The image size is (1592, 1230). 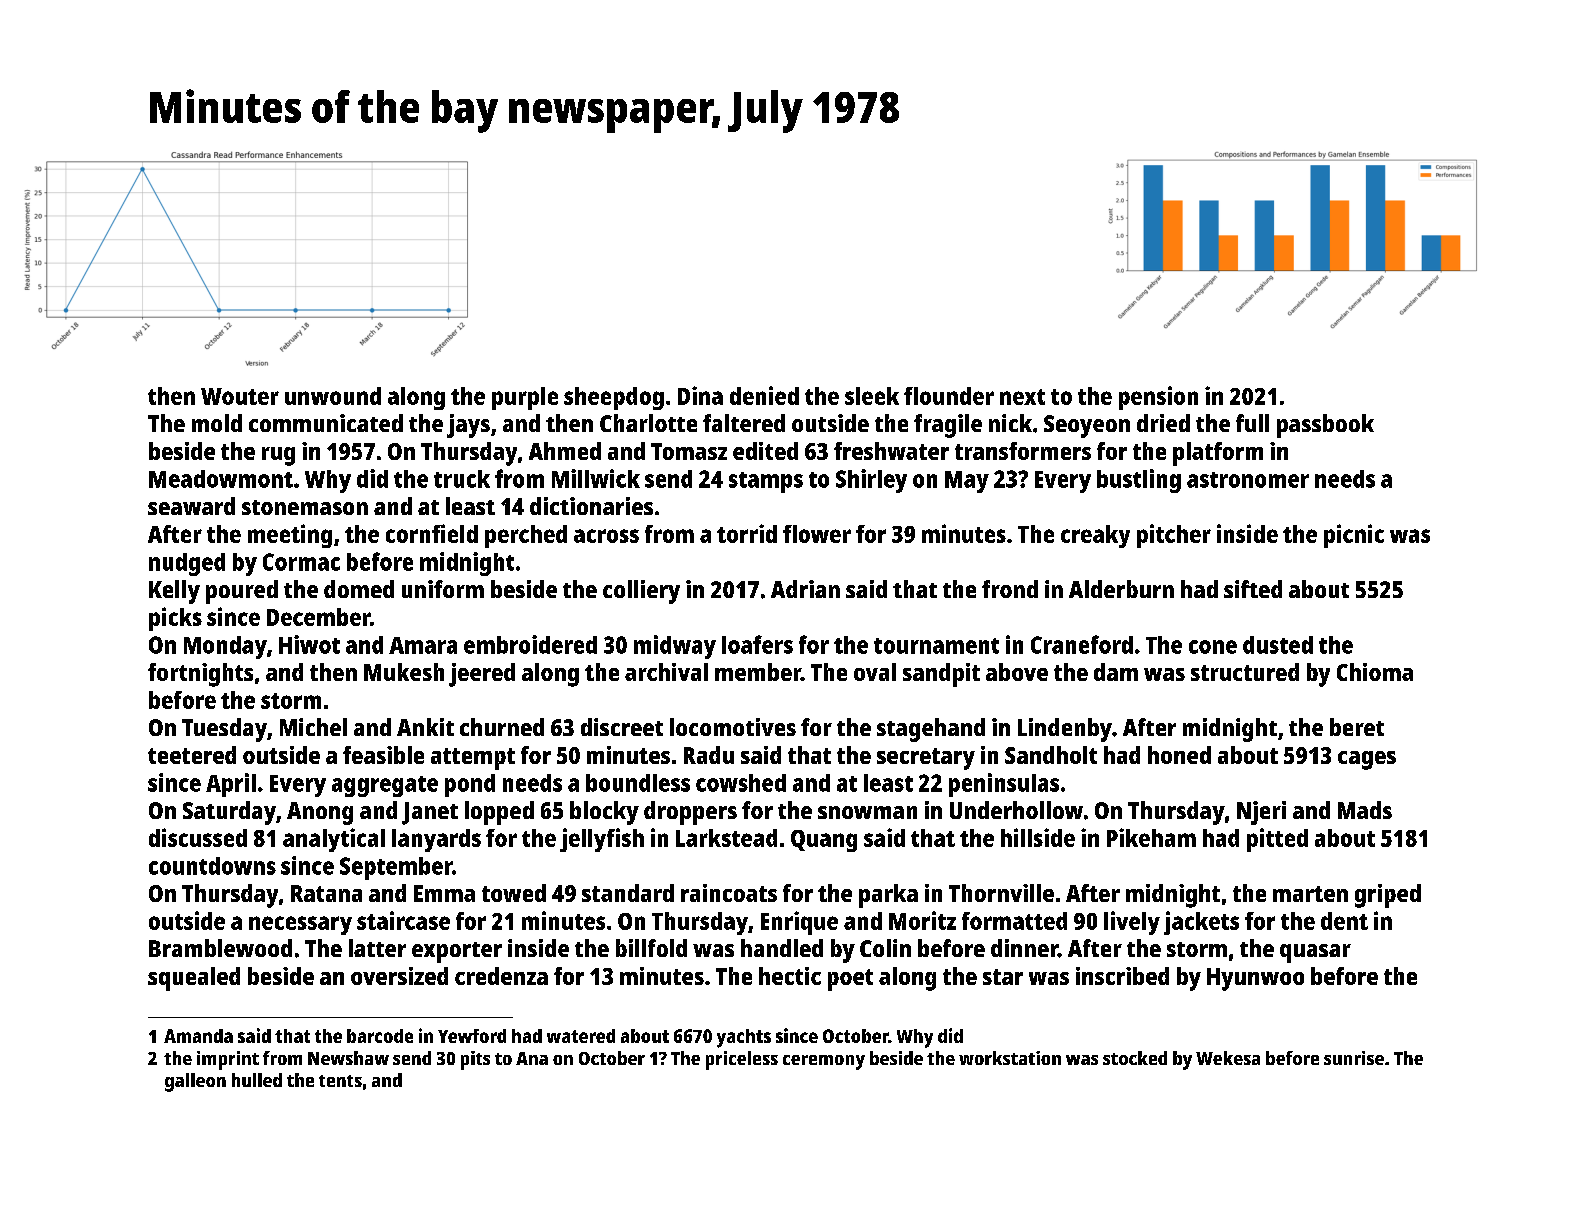 I want to click on Meadowmont, so click(x=221, y=479).
